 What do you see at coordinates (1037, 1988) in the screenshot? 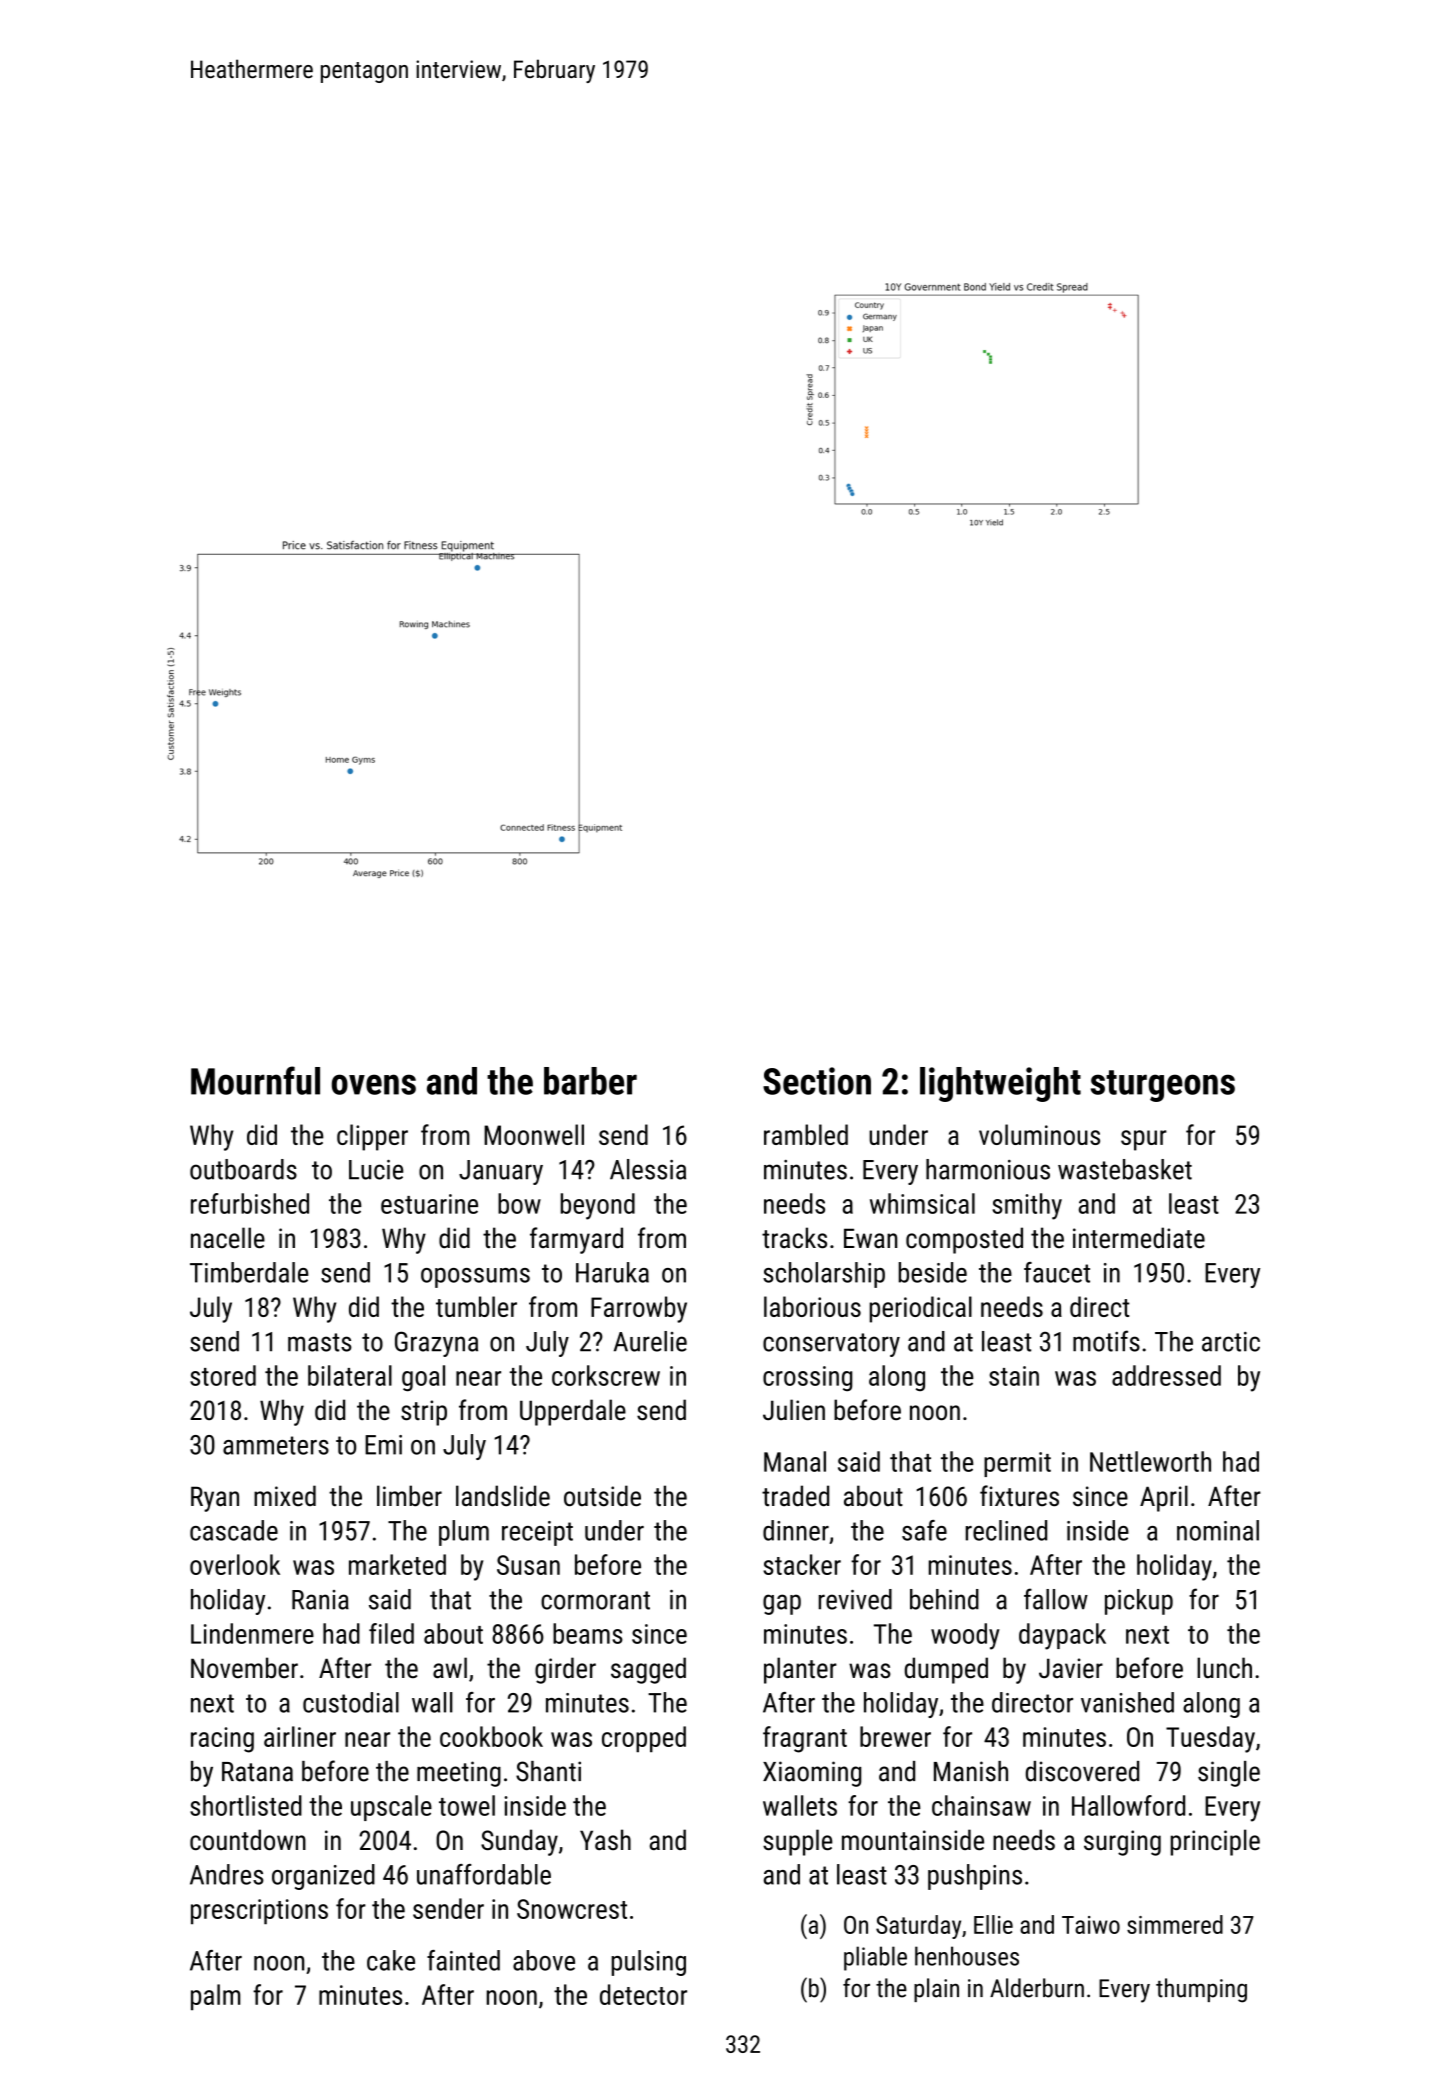
I see `Alderburn` at bounding box center [1037, 1988].
